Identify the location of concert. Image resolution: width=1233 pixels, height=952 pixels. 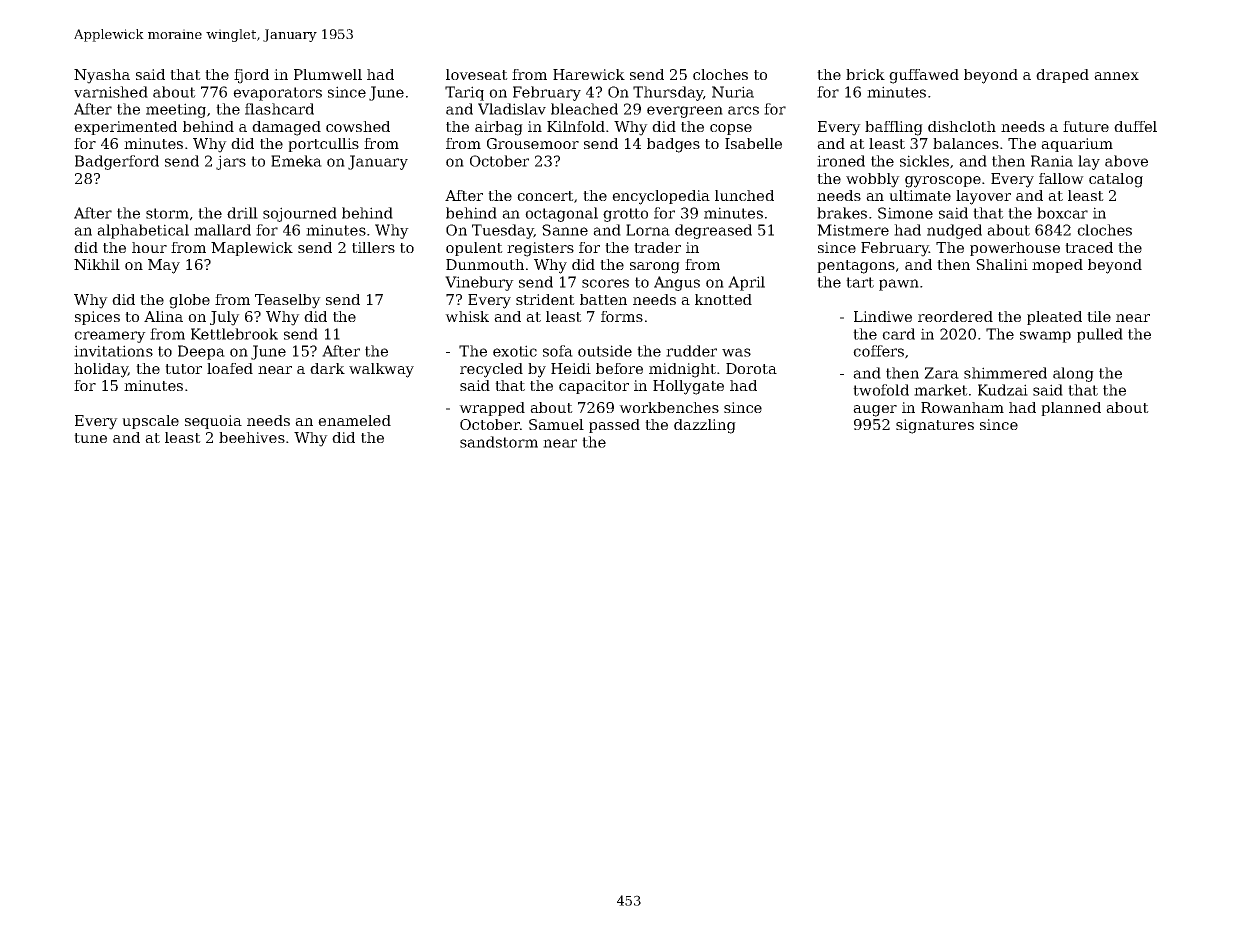
(545, 196).
